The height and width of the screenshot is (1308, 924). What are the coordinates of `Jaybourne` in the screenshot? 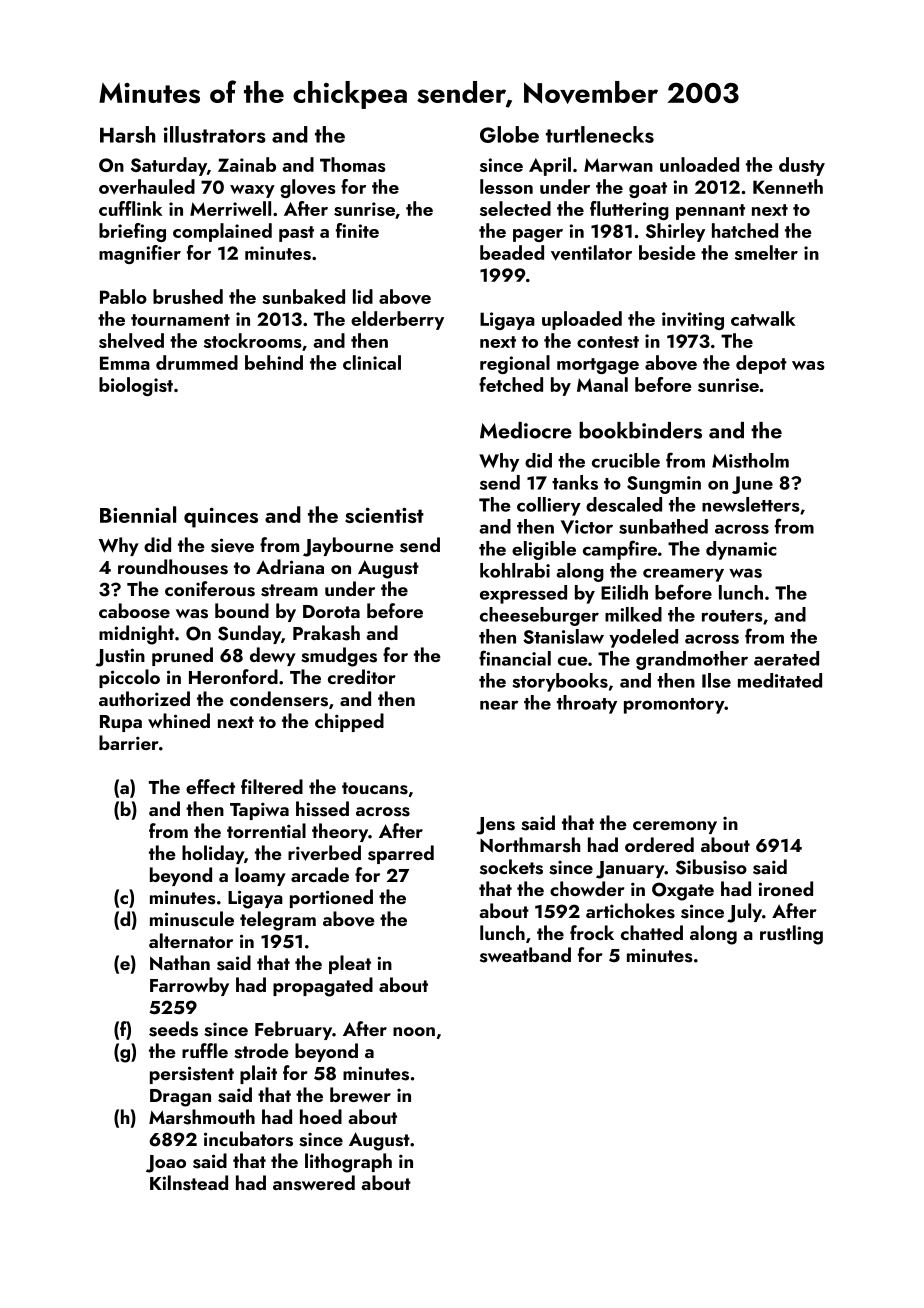 It's located at (348, 547).
